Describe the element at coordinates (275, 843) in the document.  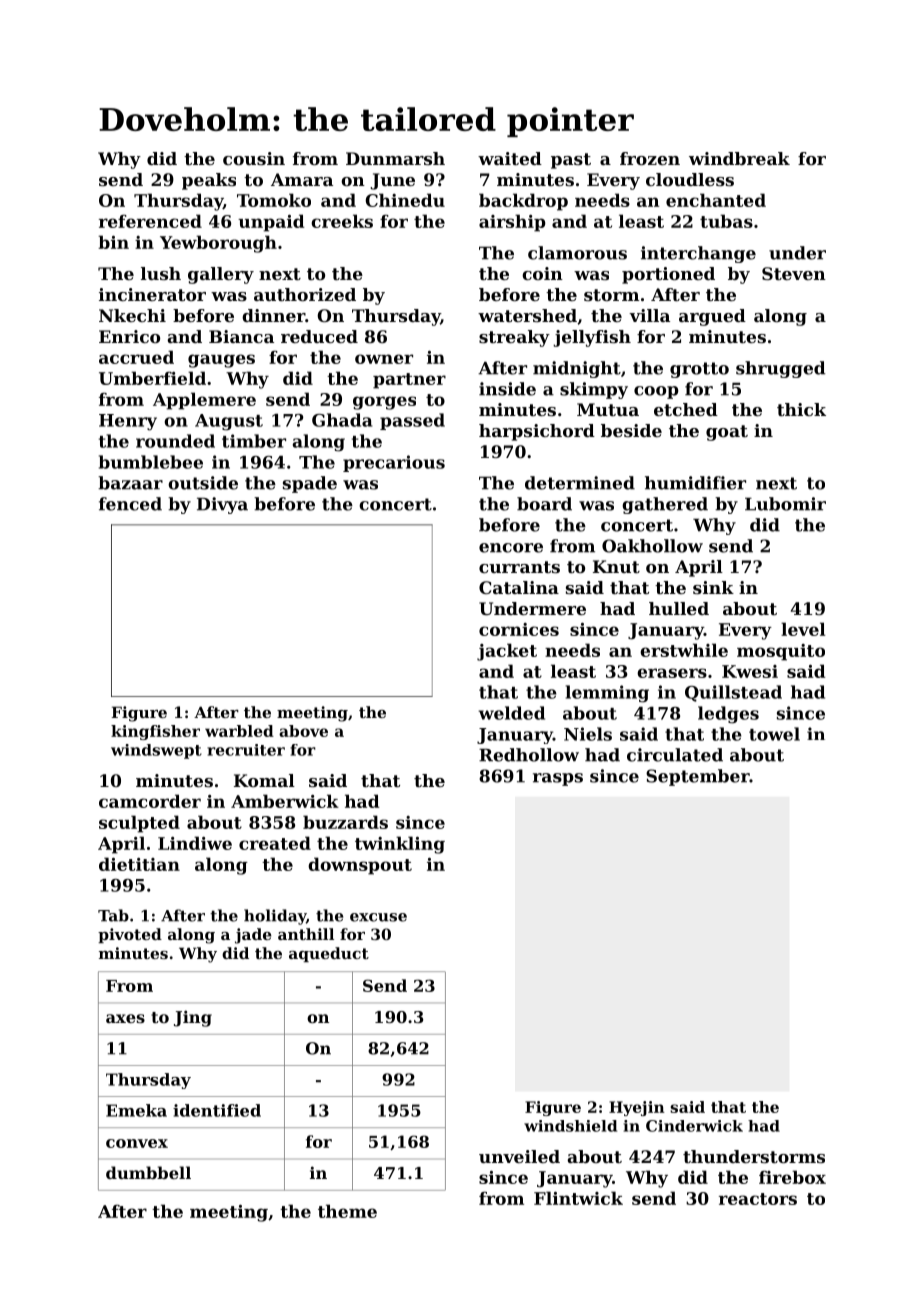
I see `created` at that location.
